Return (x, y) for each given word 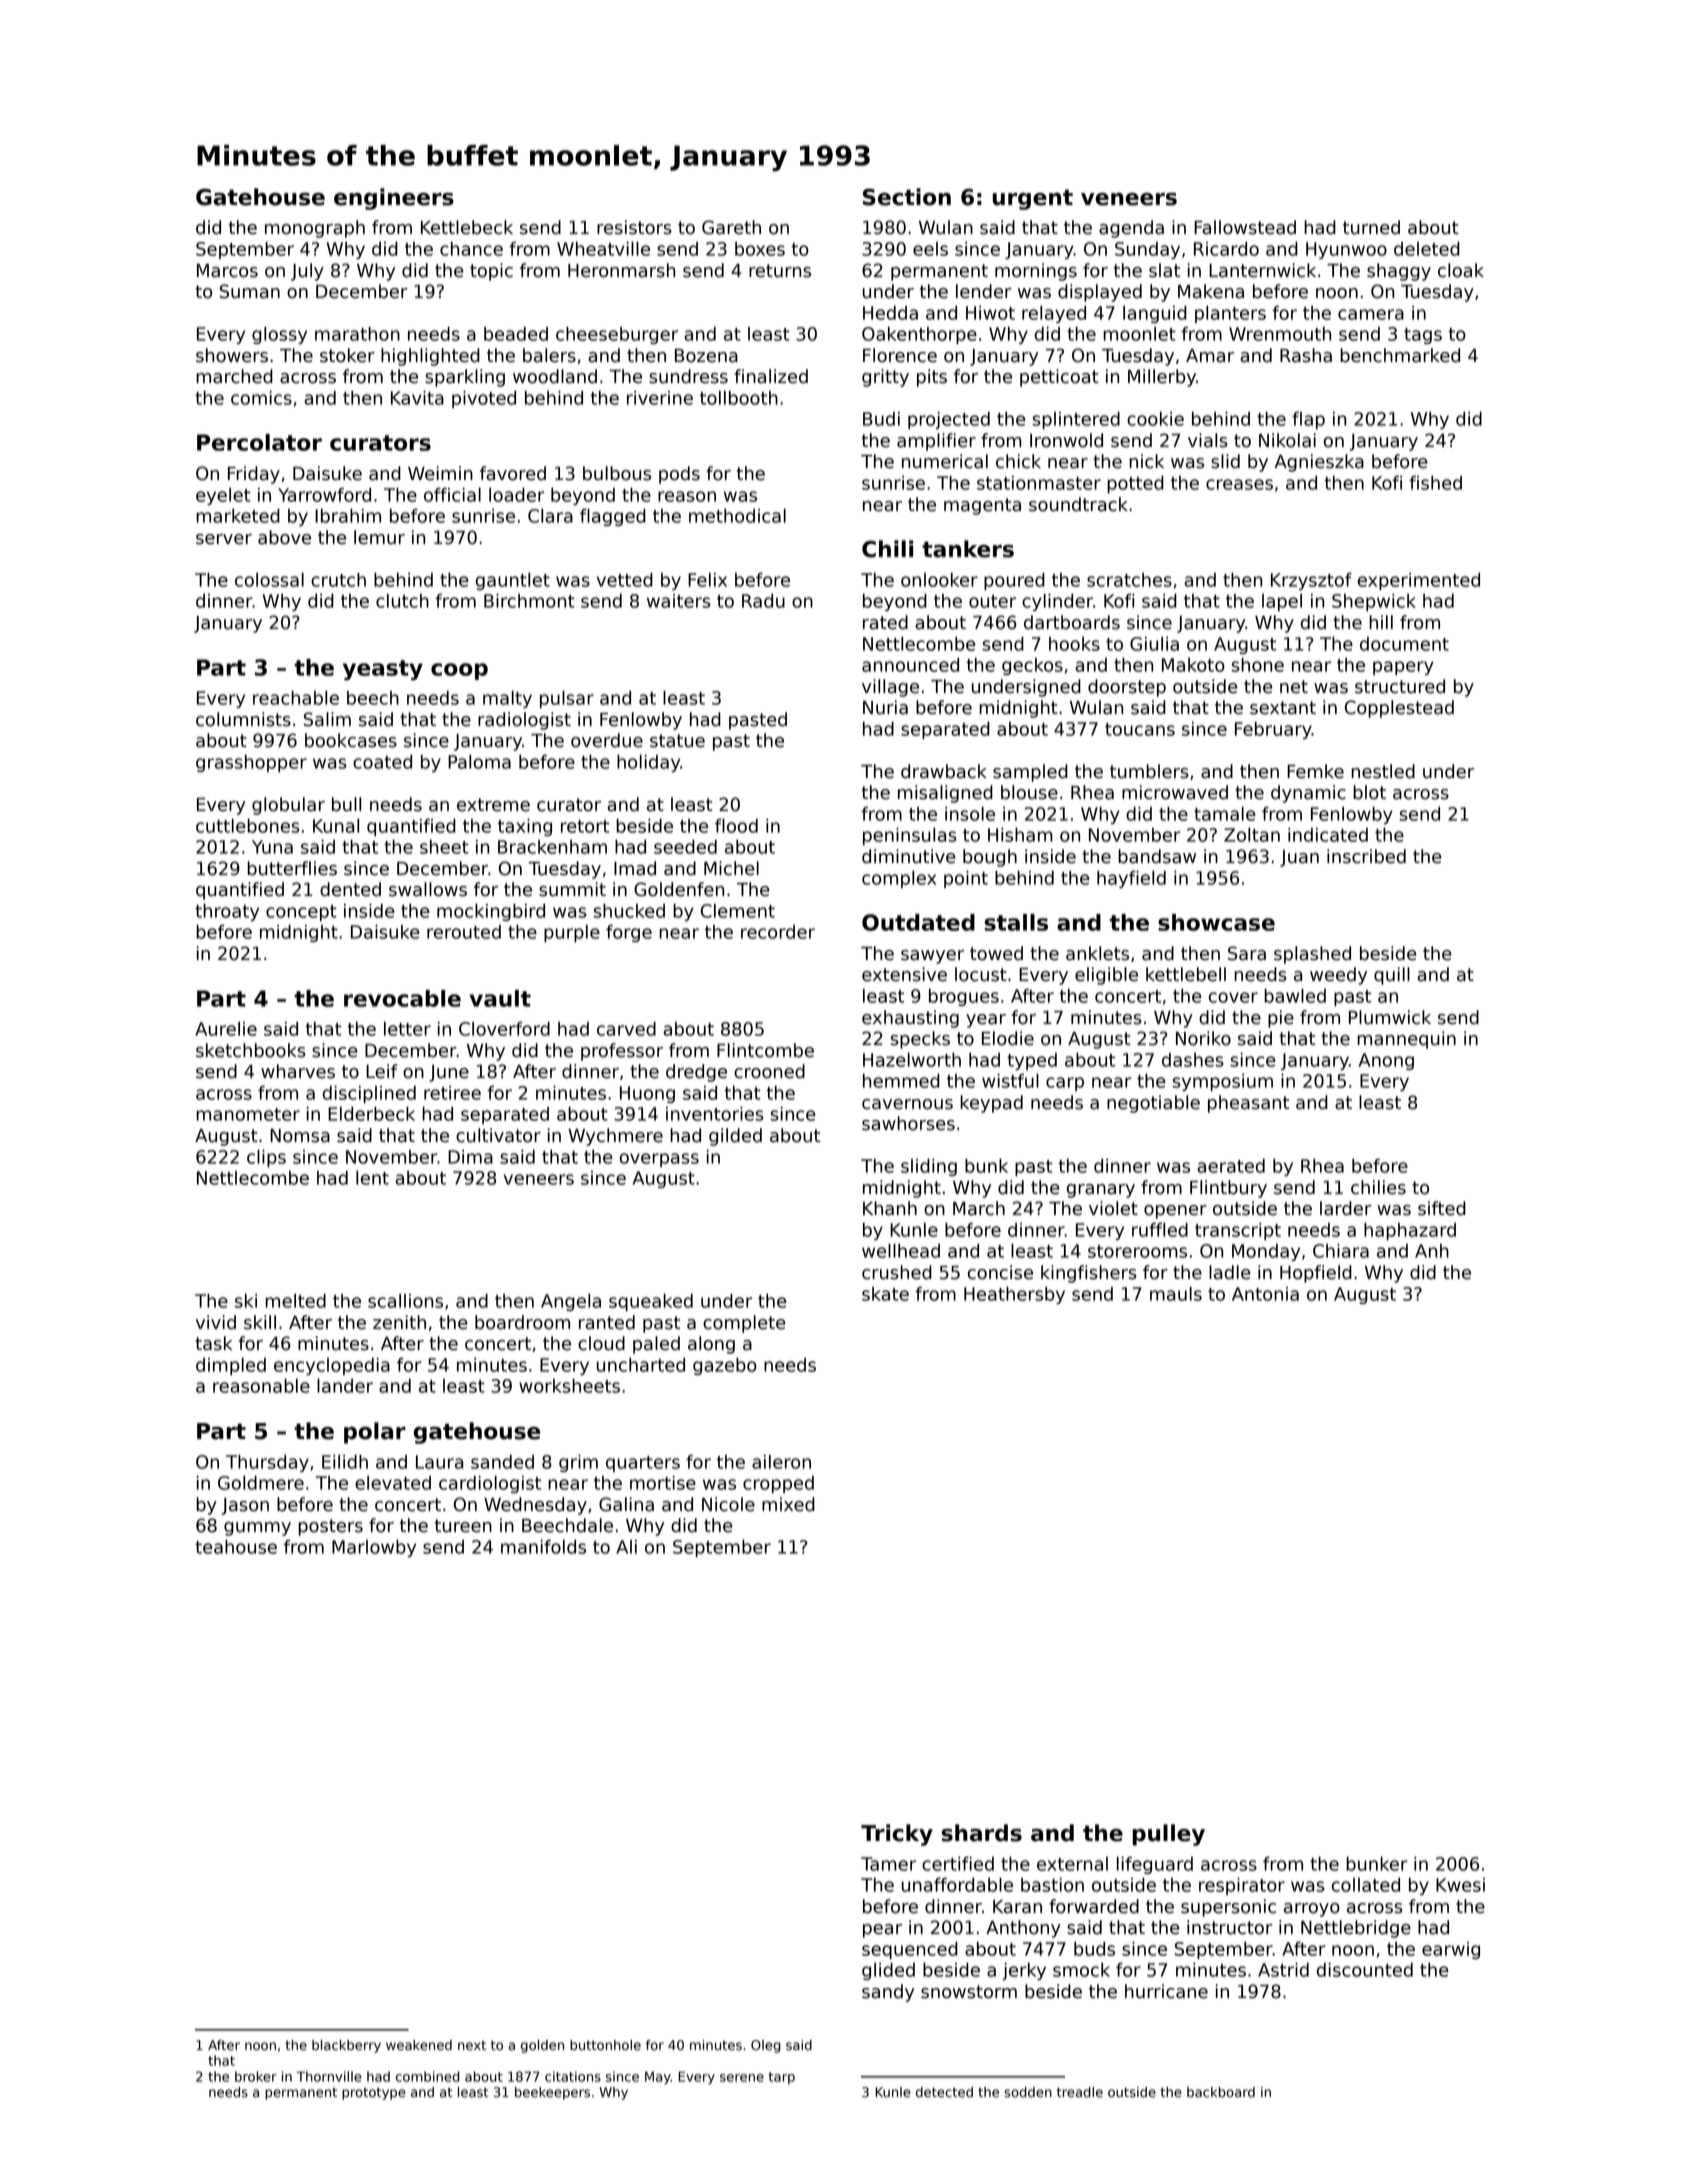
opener (1175, 1212)
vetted (625, 580)
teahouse (236, 1547)
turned (1371, 227)
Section (907, 197)
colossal (269, 580)
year (986, 1021)
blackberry (346, 2046)
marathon (357, 334)
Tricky (897, 1835)
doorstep (1127, 688)
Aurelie (226, 1029)
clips (266, 1158)
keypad (991, 1104)
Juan (1299, 858)
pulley (1169, 1835)
